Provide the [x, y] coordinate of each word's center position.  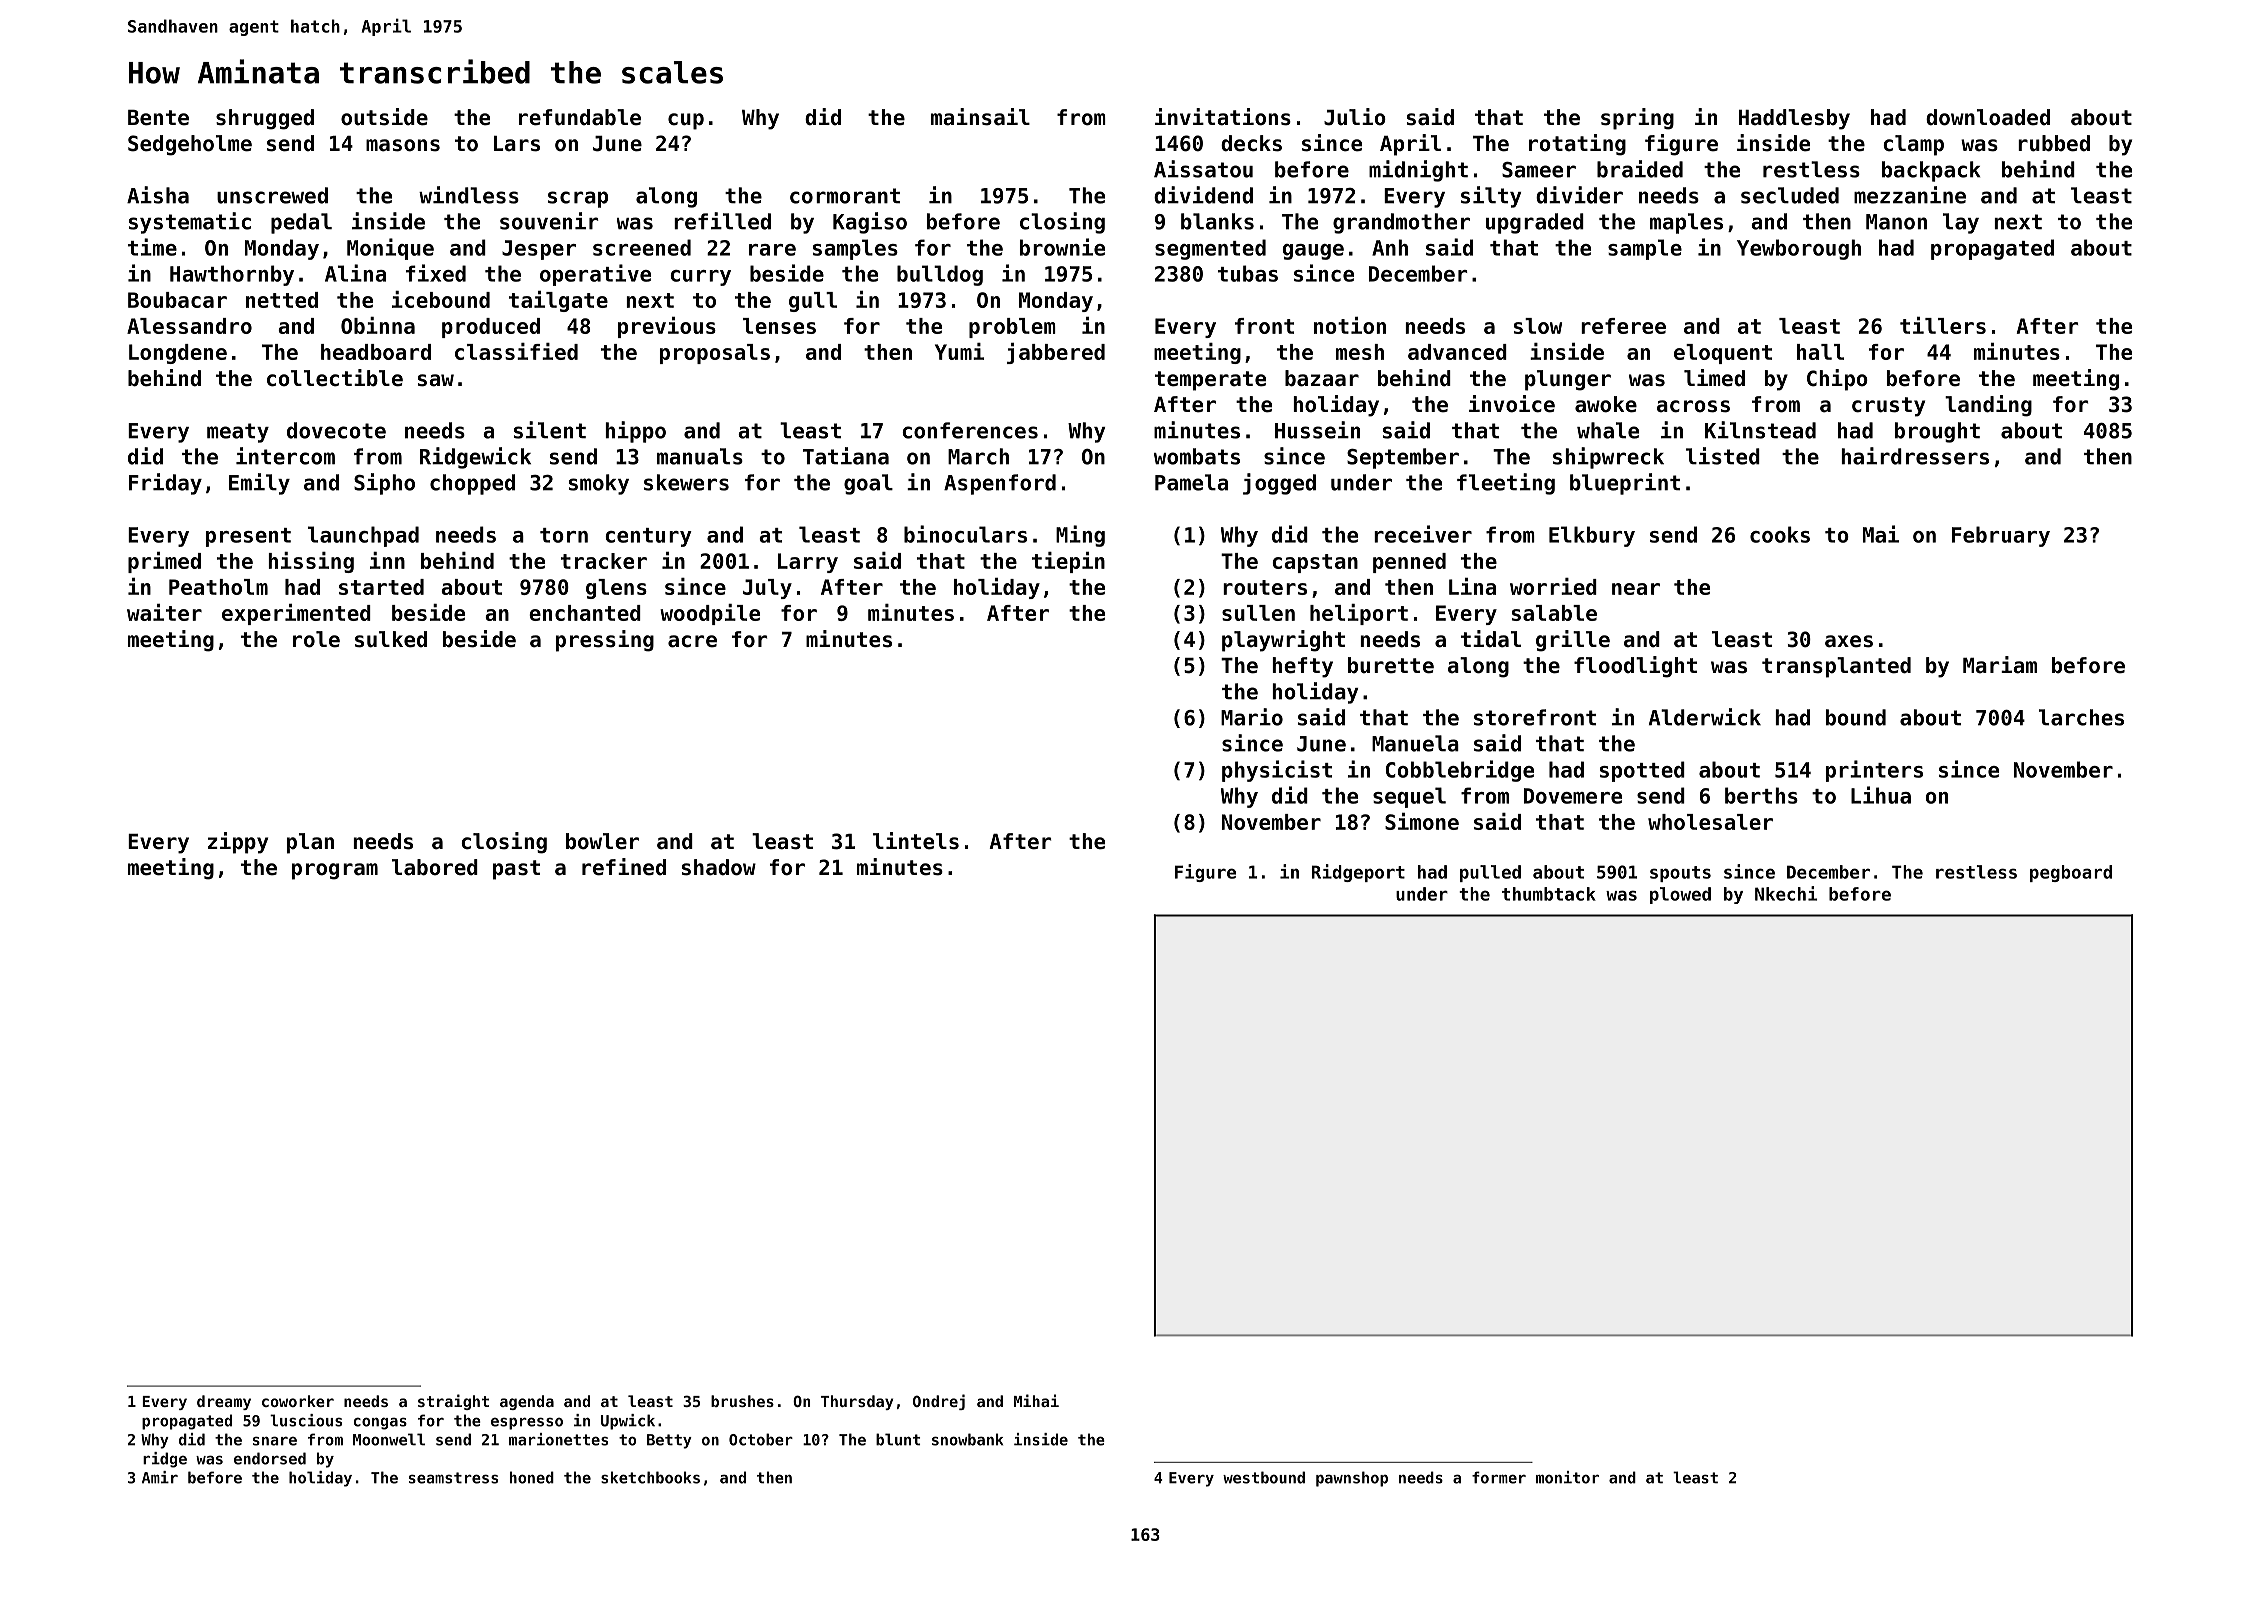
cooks [1780, 534]
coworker [298, 1401]
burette [1391, 665]
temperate [1210, 381]
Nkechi [1786, 893]
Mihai [1036, 1400]
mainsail [980, 117]
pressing [605, 641]
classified [516, 351]
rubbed [2054, 143]
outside [384, 117]
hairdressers [1915, 456]
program [335, 871]
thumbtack [1549, 894]
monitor [1567, 1477]
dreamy [224, 1402]
